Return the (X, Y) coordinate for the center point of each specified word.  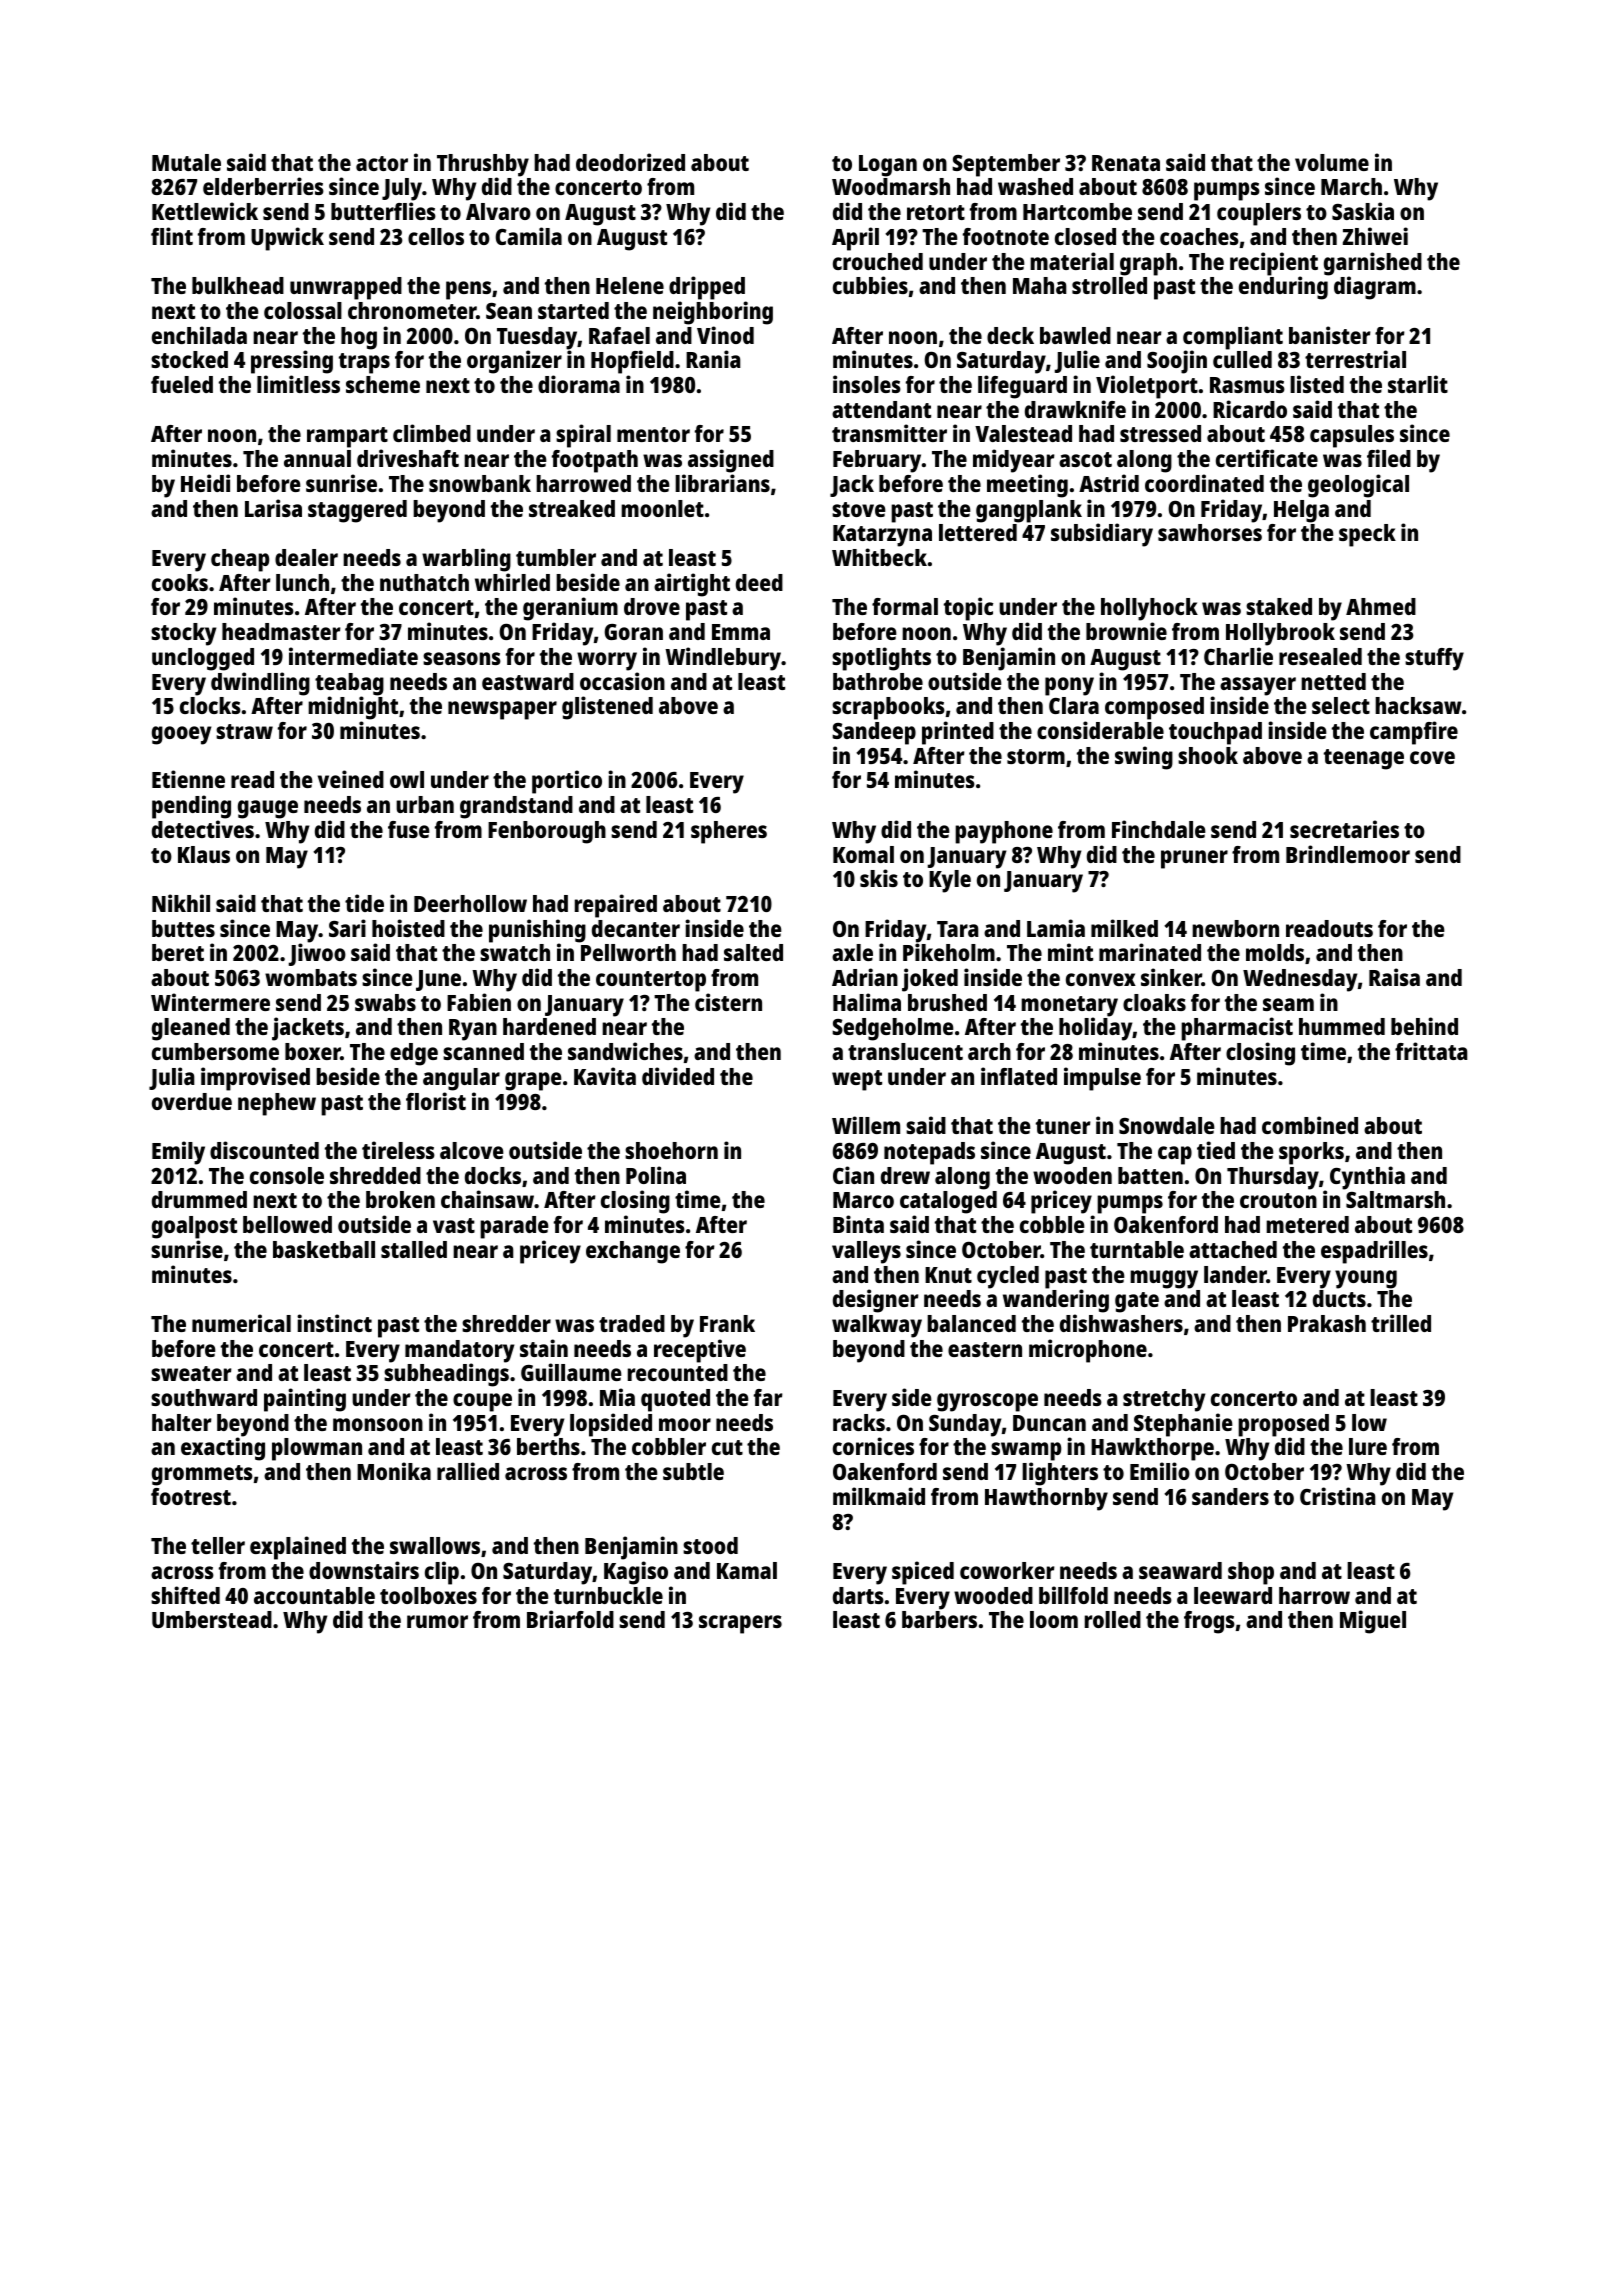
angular (461, 1079)
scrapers (740, 1624)
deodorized (630, 162)
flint (172, 236)
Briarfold (570, 1619)
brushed (947, 1002)
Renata (1126, 163)
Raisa (1394, 977)
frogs (1209, 1622)
